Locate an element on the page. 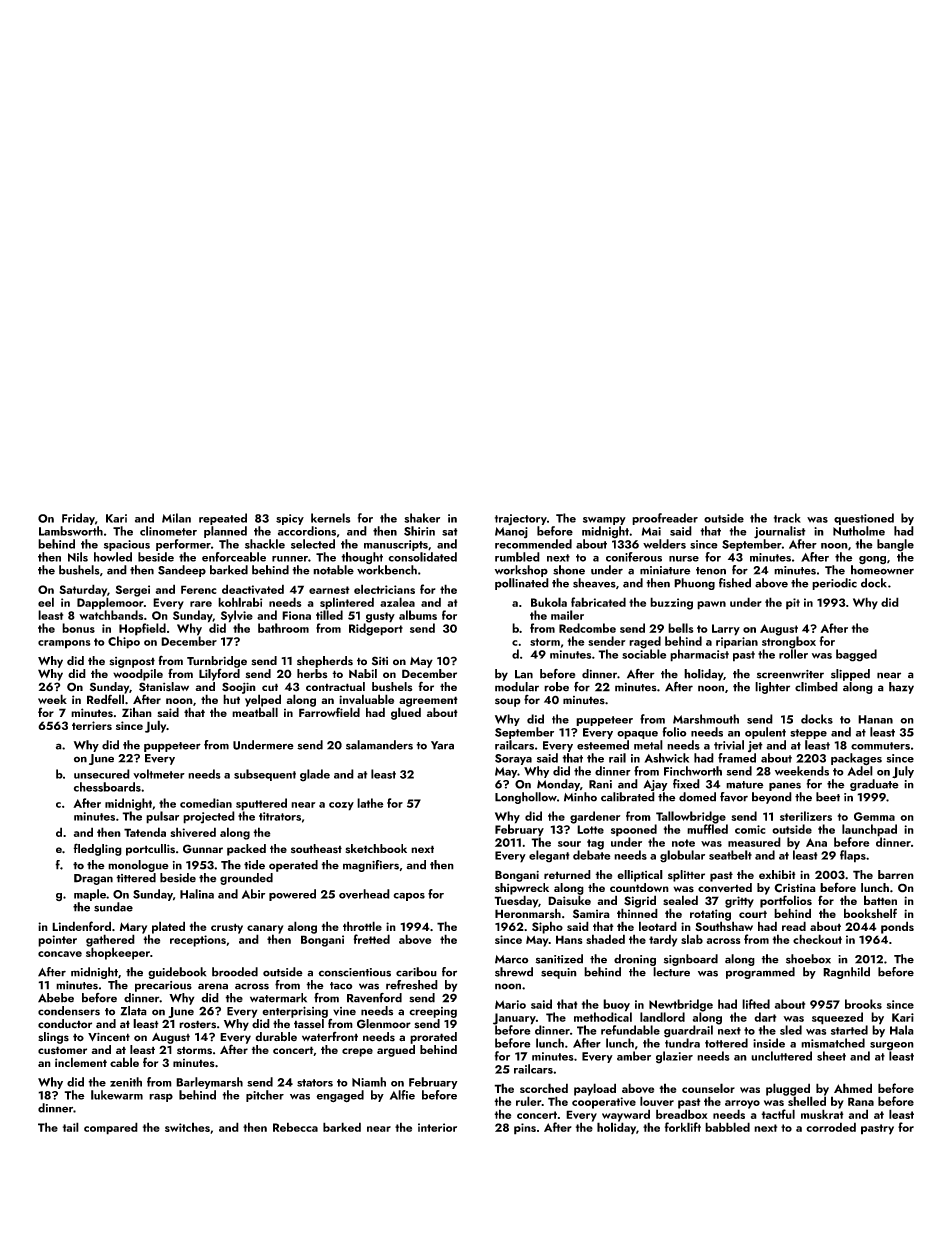 Image resolution: width=952 pixels, height=1233 pixels. January is located at coordinates (514, 1019).
